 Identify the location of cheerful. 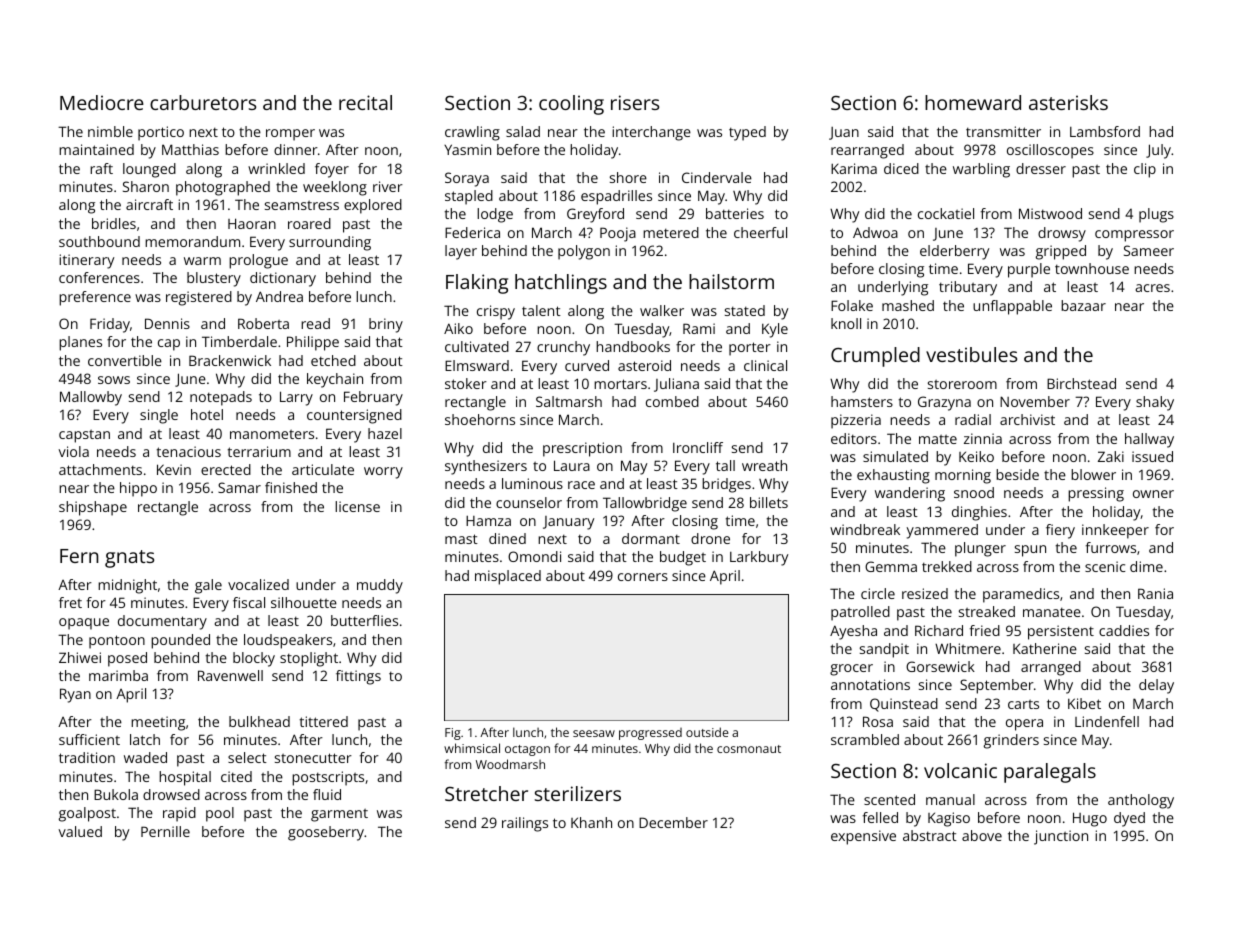
(760, 232).
